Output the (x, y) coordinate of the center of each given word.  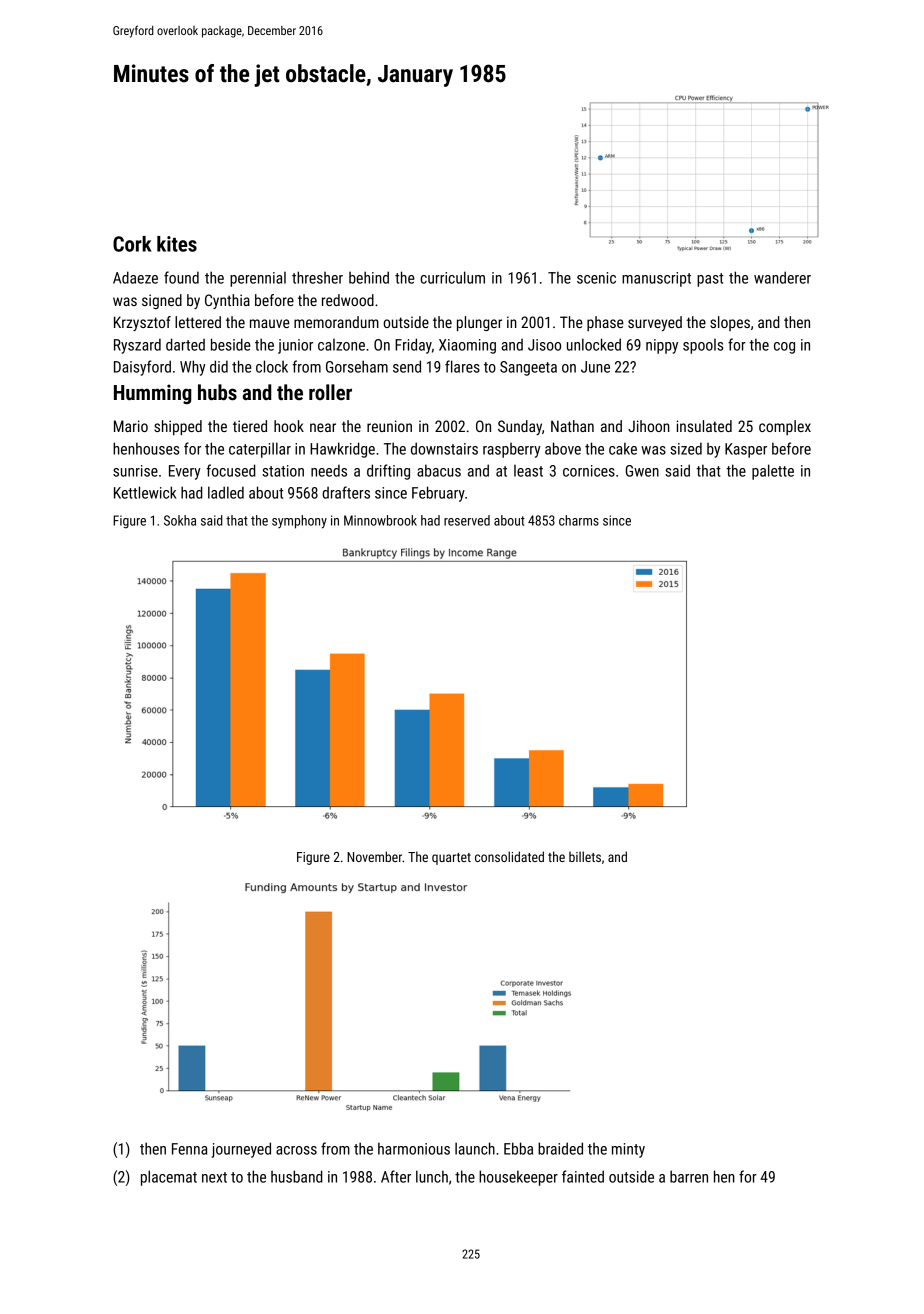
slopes (730, 323)
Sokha (180, 520)
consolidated (509, 856)
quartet (451, 859)
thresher (317, 277)
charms (579, 520)
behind (369, 277)
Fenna (189, 1149)
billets (585, 856)
